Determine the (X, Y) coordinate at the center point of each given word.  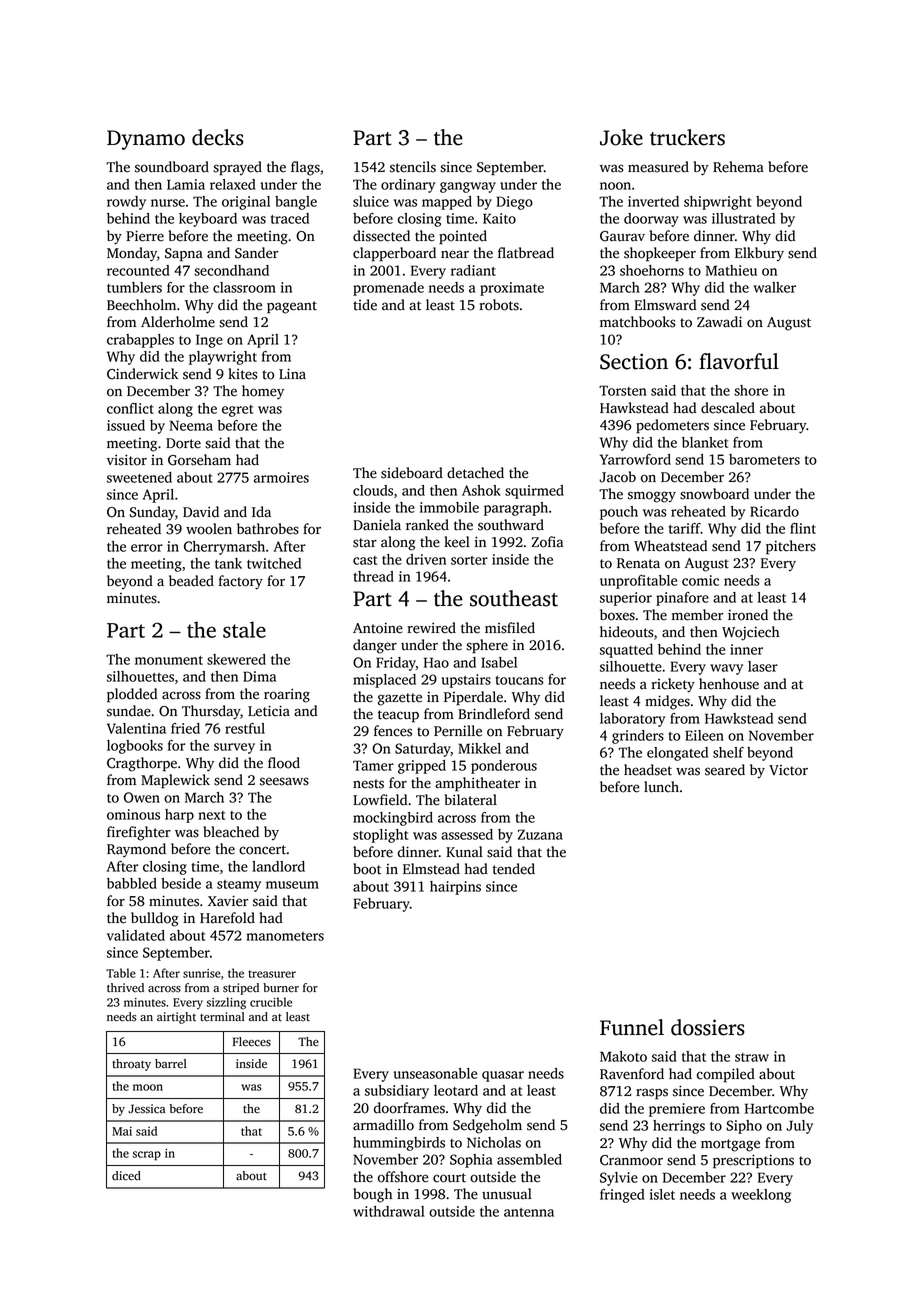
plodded (132, 695)
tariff (685, 528)
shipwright (718, 203)
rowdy (126, 203)
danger (375, 646)
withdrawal (389, 1211)
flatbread (526, 253)
